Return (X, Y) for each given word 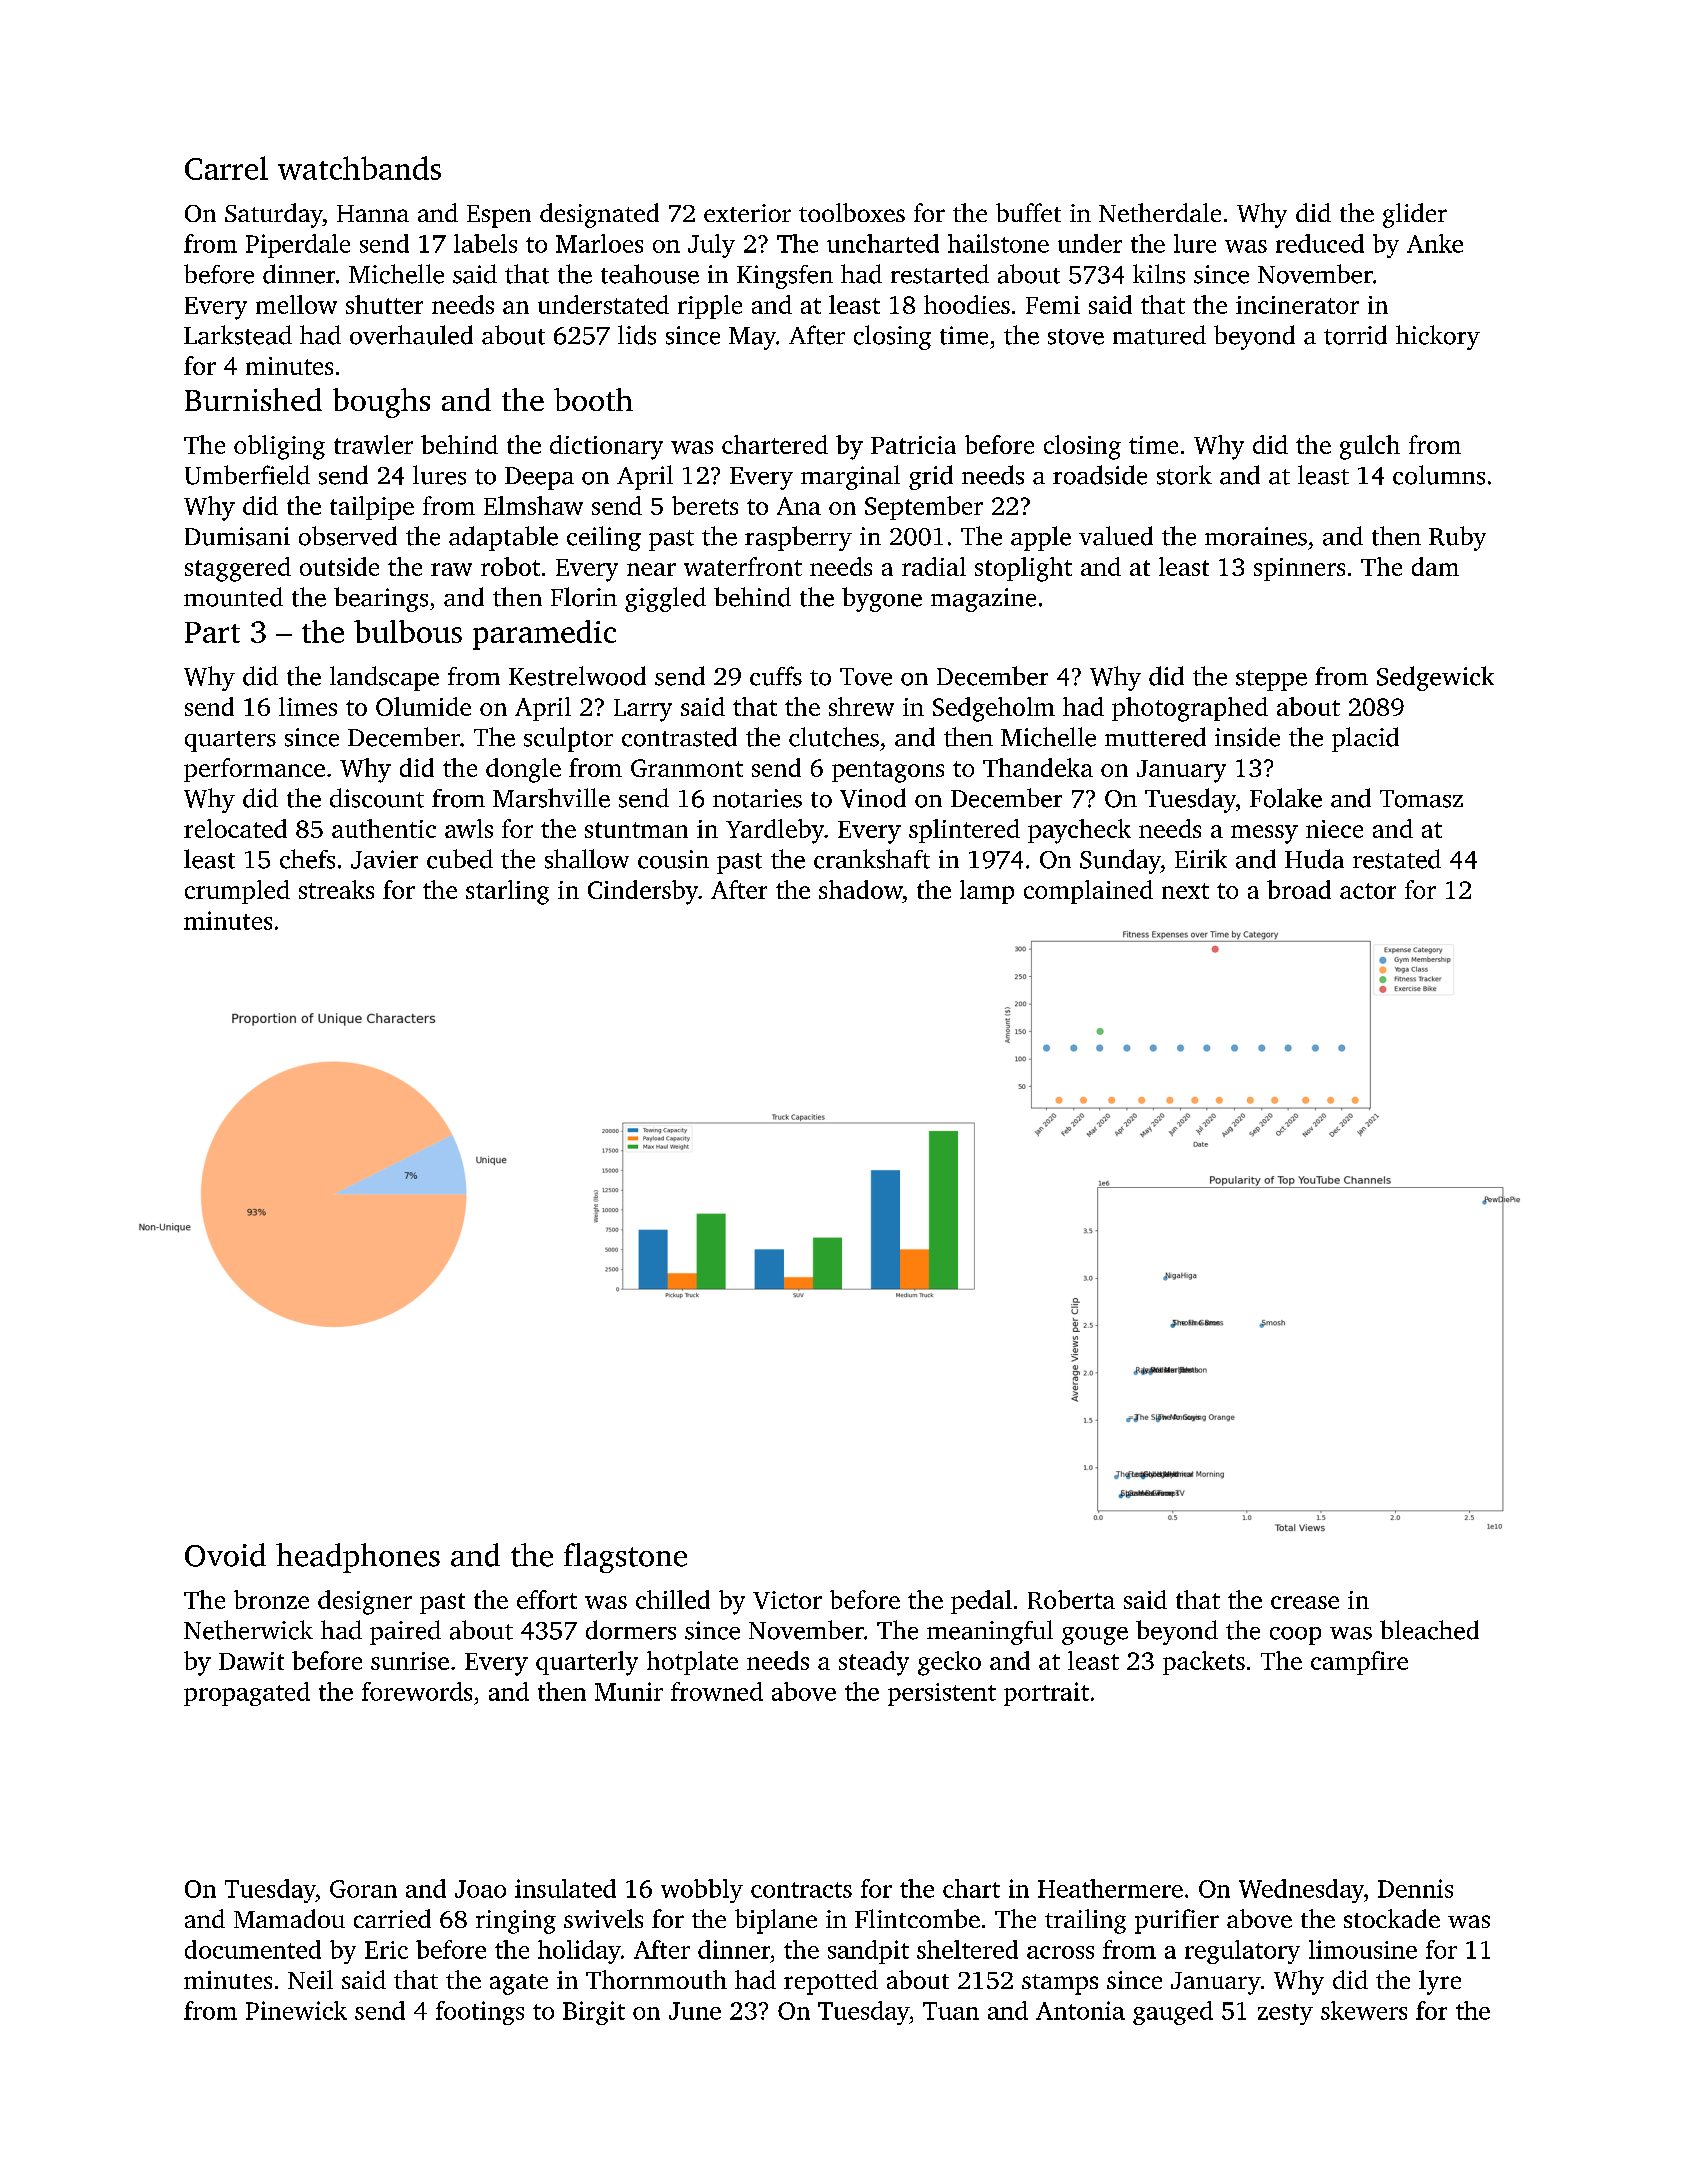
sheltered (967, 1949)
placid (1365, 739)
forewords (417, 1691)
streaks (336, 889)
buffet (1028, 212)
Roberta (1071, 1599)
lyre (1440, 1982)
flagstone (625, 1558)
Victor (787, 1600)
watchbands (359, 168)
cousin (673, 859)
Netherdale (1160, 212)
